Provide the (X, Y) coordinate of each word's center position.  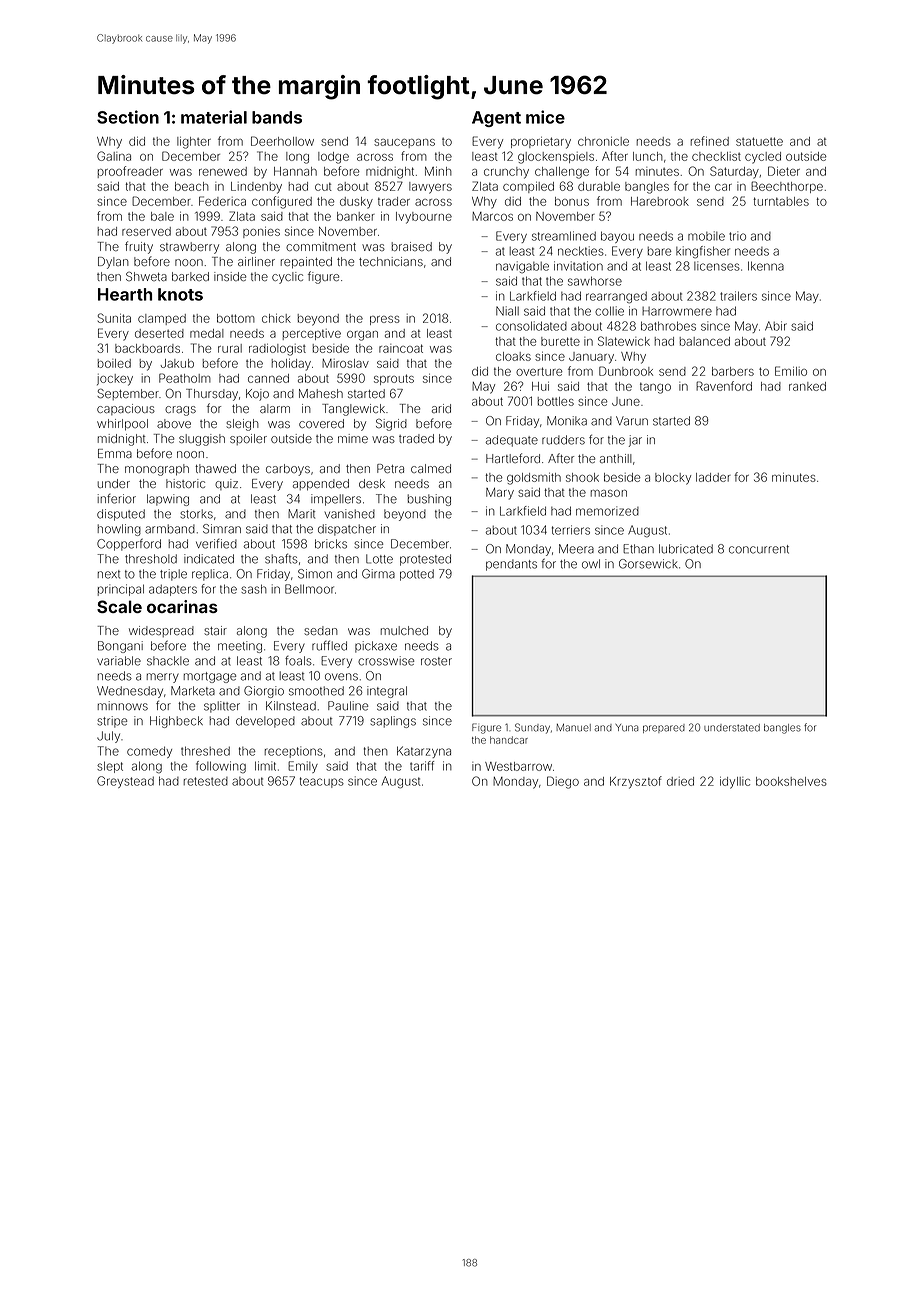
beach (192, 186)
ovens (341, 677)
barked (190, 276)
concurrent (759, 549)
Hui (540, 386)
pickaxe (376, 647)
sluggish (202, 440)
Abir (776, 326)
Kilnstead (291, 706)
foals (298, 661)
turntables (781, 201)
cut (323, 187)
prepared (664, 728)
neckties (581, 251)
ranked (807, 386)
